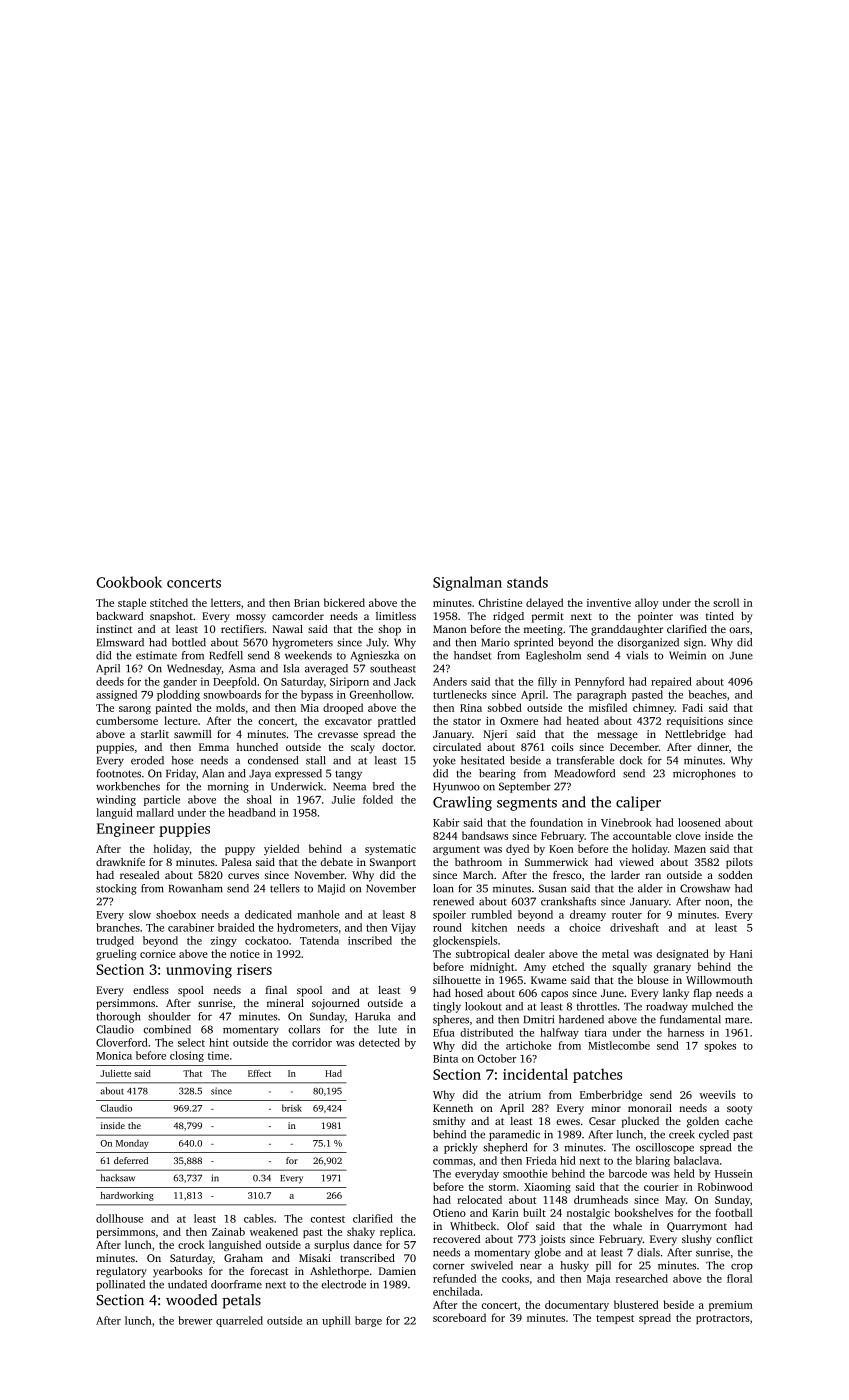 The height and width of the screenshot is (1400, 849). I want to click on vials, so click(637, 655).
